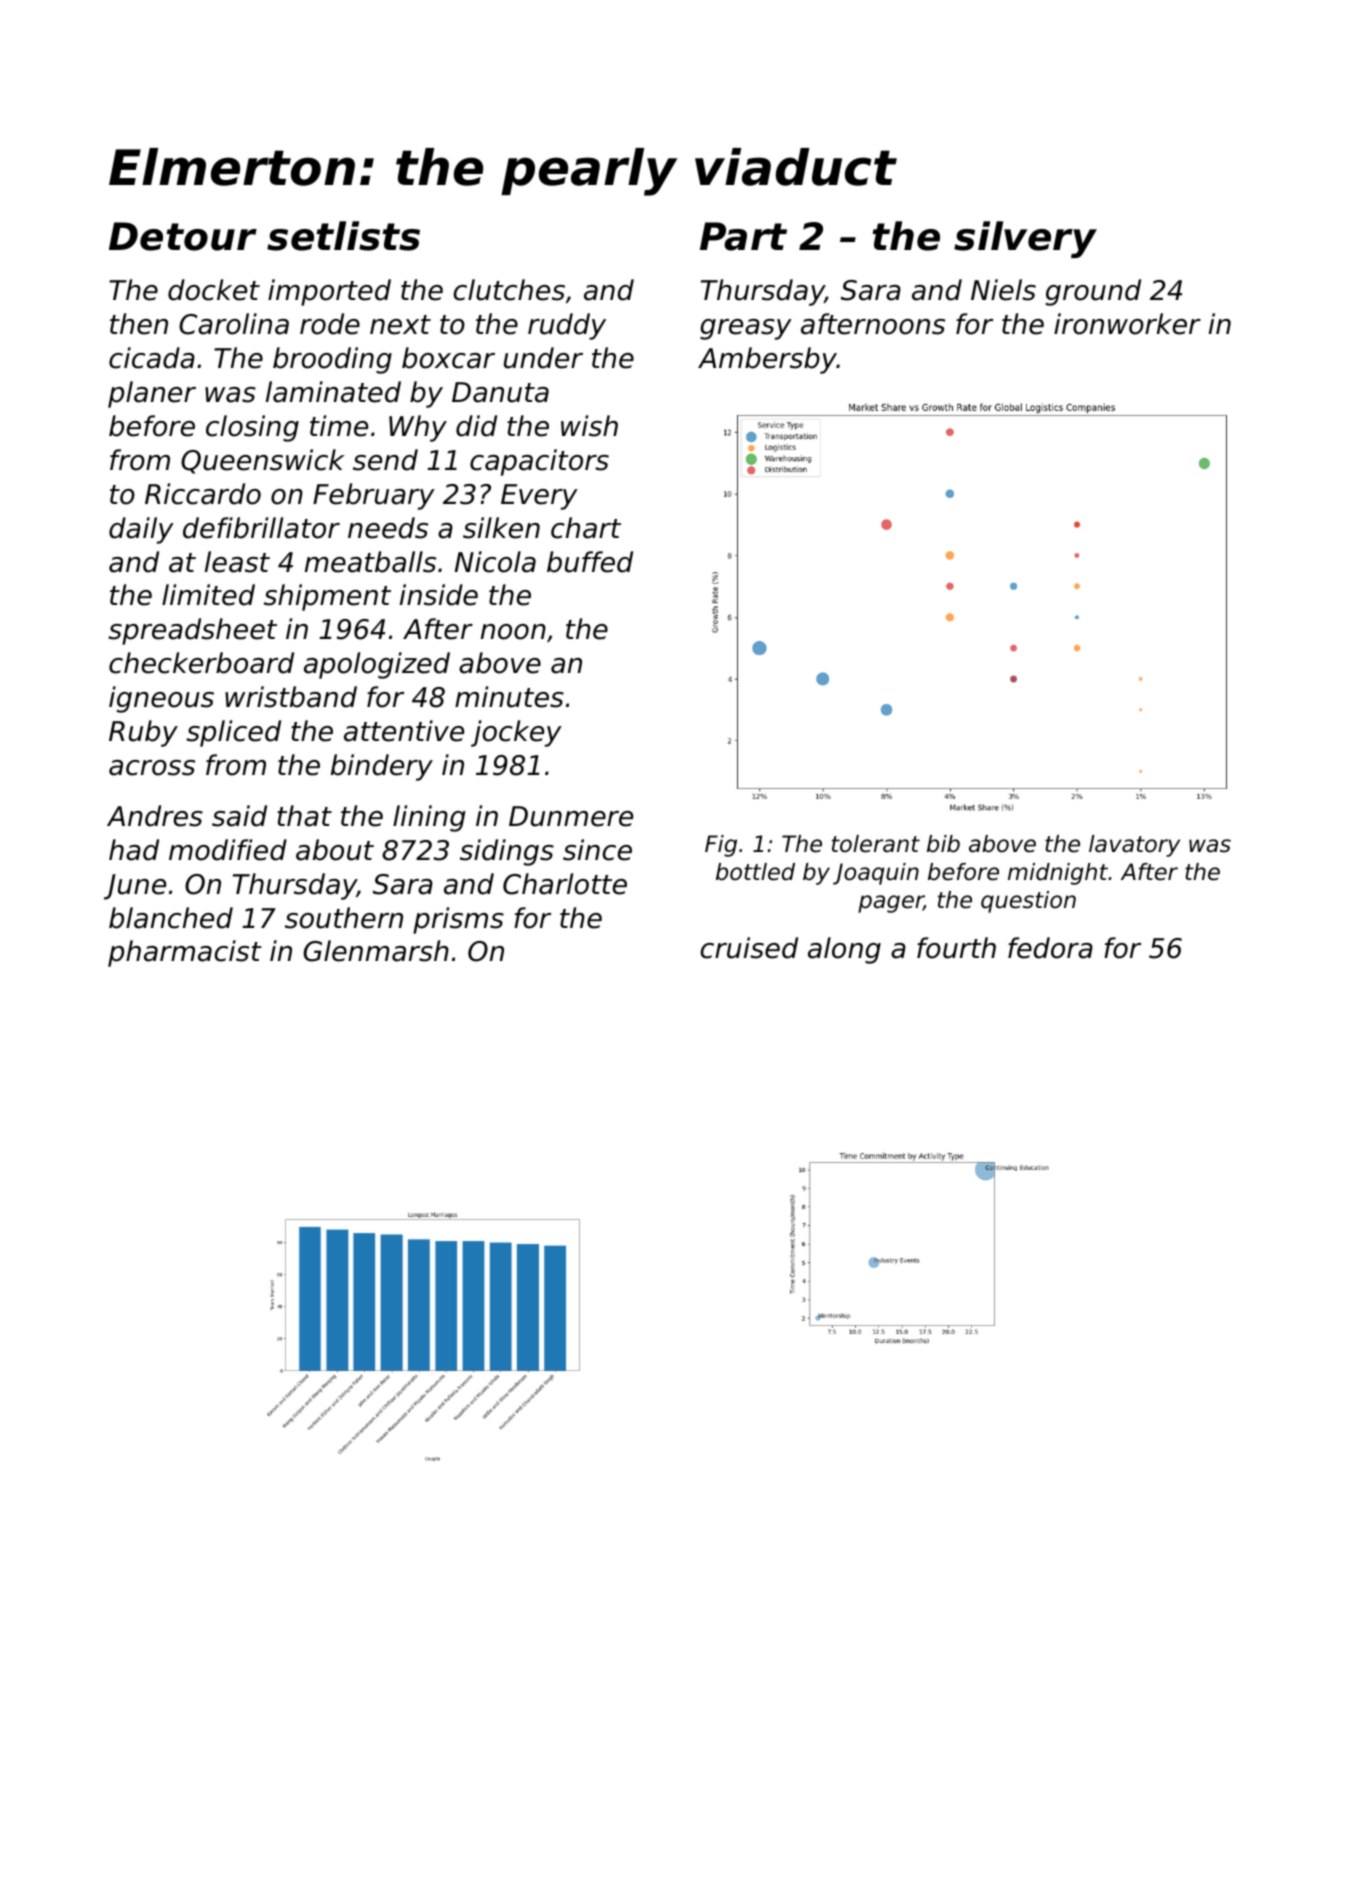 This document has height=1903, width=1345. I want to click on silvery, so click(1025, 239).
